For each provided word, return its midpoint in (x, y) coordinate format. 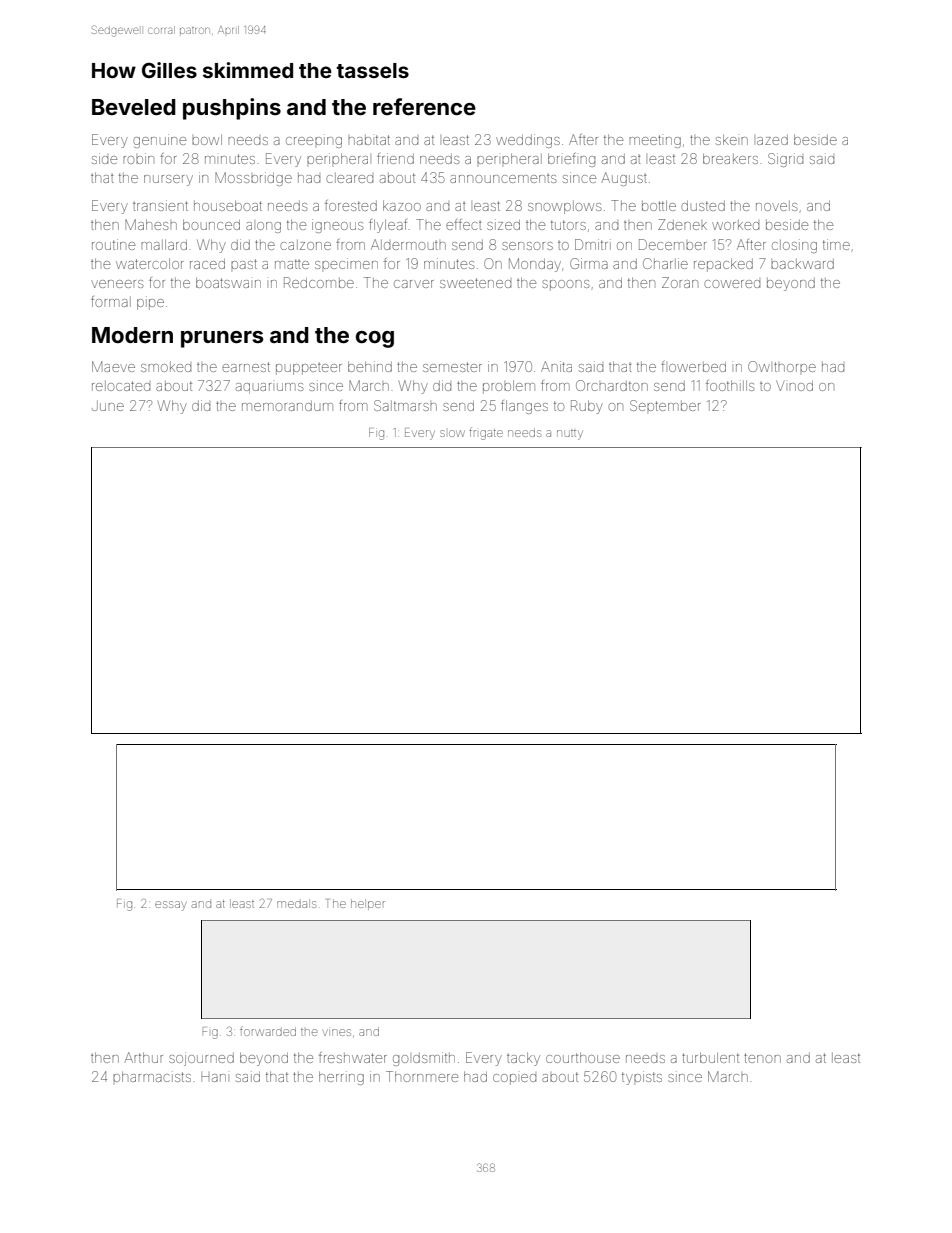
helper (368, 904)
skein (732, 139)
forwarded (268, 1031)
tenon (762, 1058)
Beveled (134, 107)
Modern (132, 335)
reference (424, 106)
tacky (523, 1059)
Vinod (794, 385)
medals (296, 904)
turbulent (710, 1057)
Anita (556, 366)
